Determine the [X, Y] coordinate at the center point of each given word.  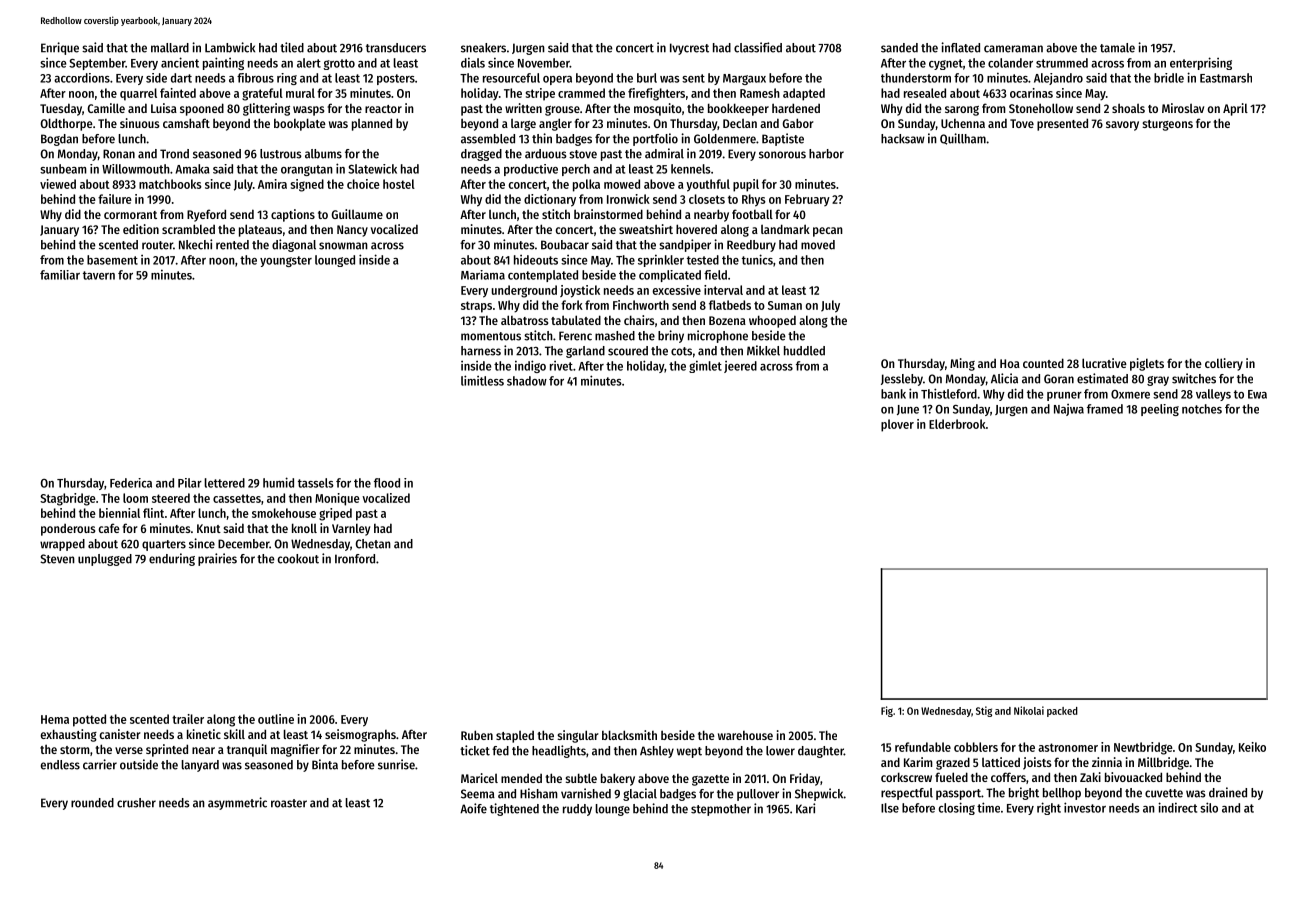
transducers [396, 48]
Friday [805, 779]
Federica [131, 483]
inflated [960, 47]
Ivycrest [689, 49]
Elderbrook [957, 424]
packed [1062, 712]
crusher [136, 803]
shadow [527, 381]
